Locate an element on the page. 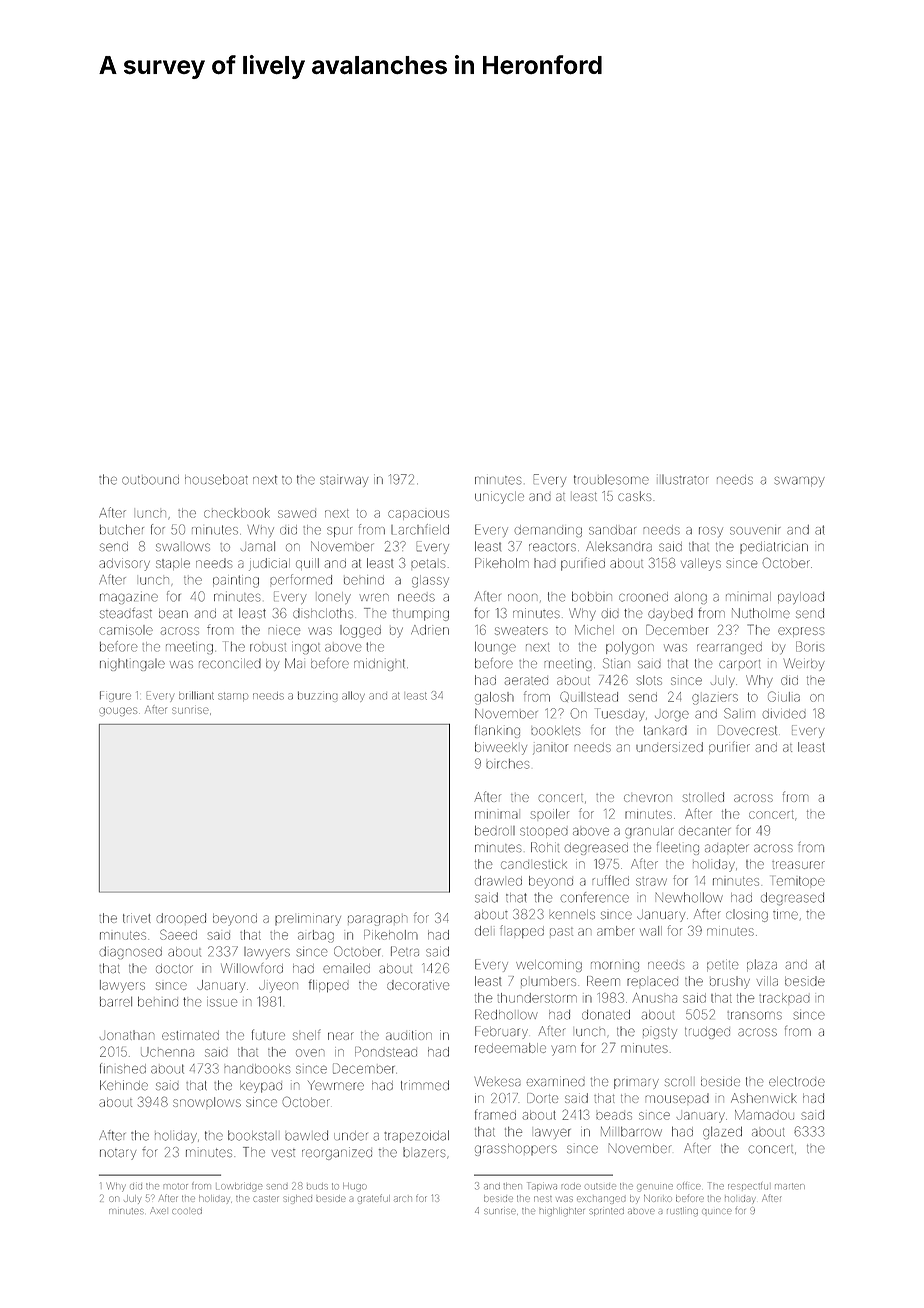 This document has height=1308, width=924. camisole is located at coordinates (126, 630).
